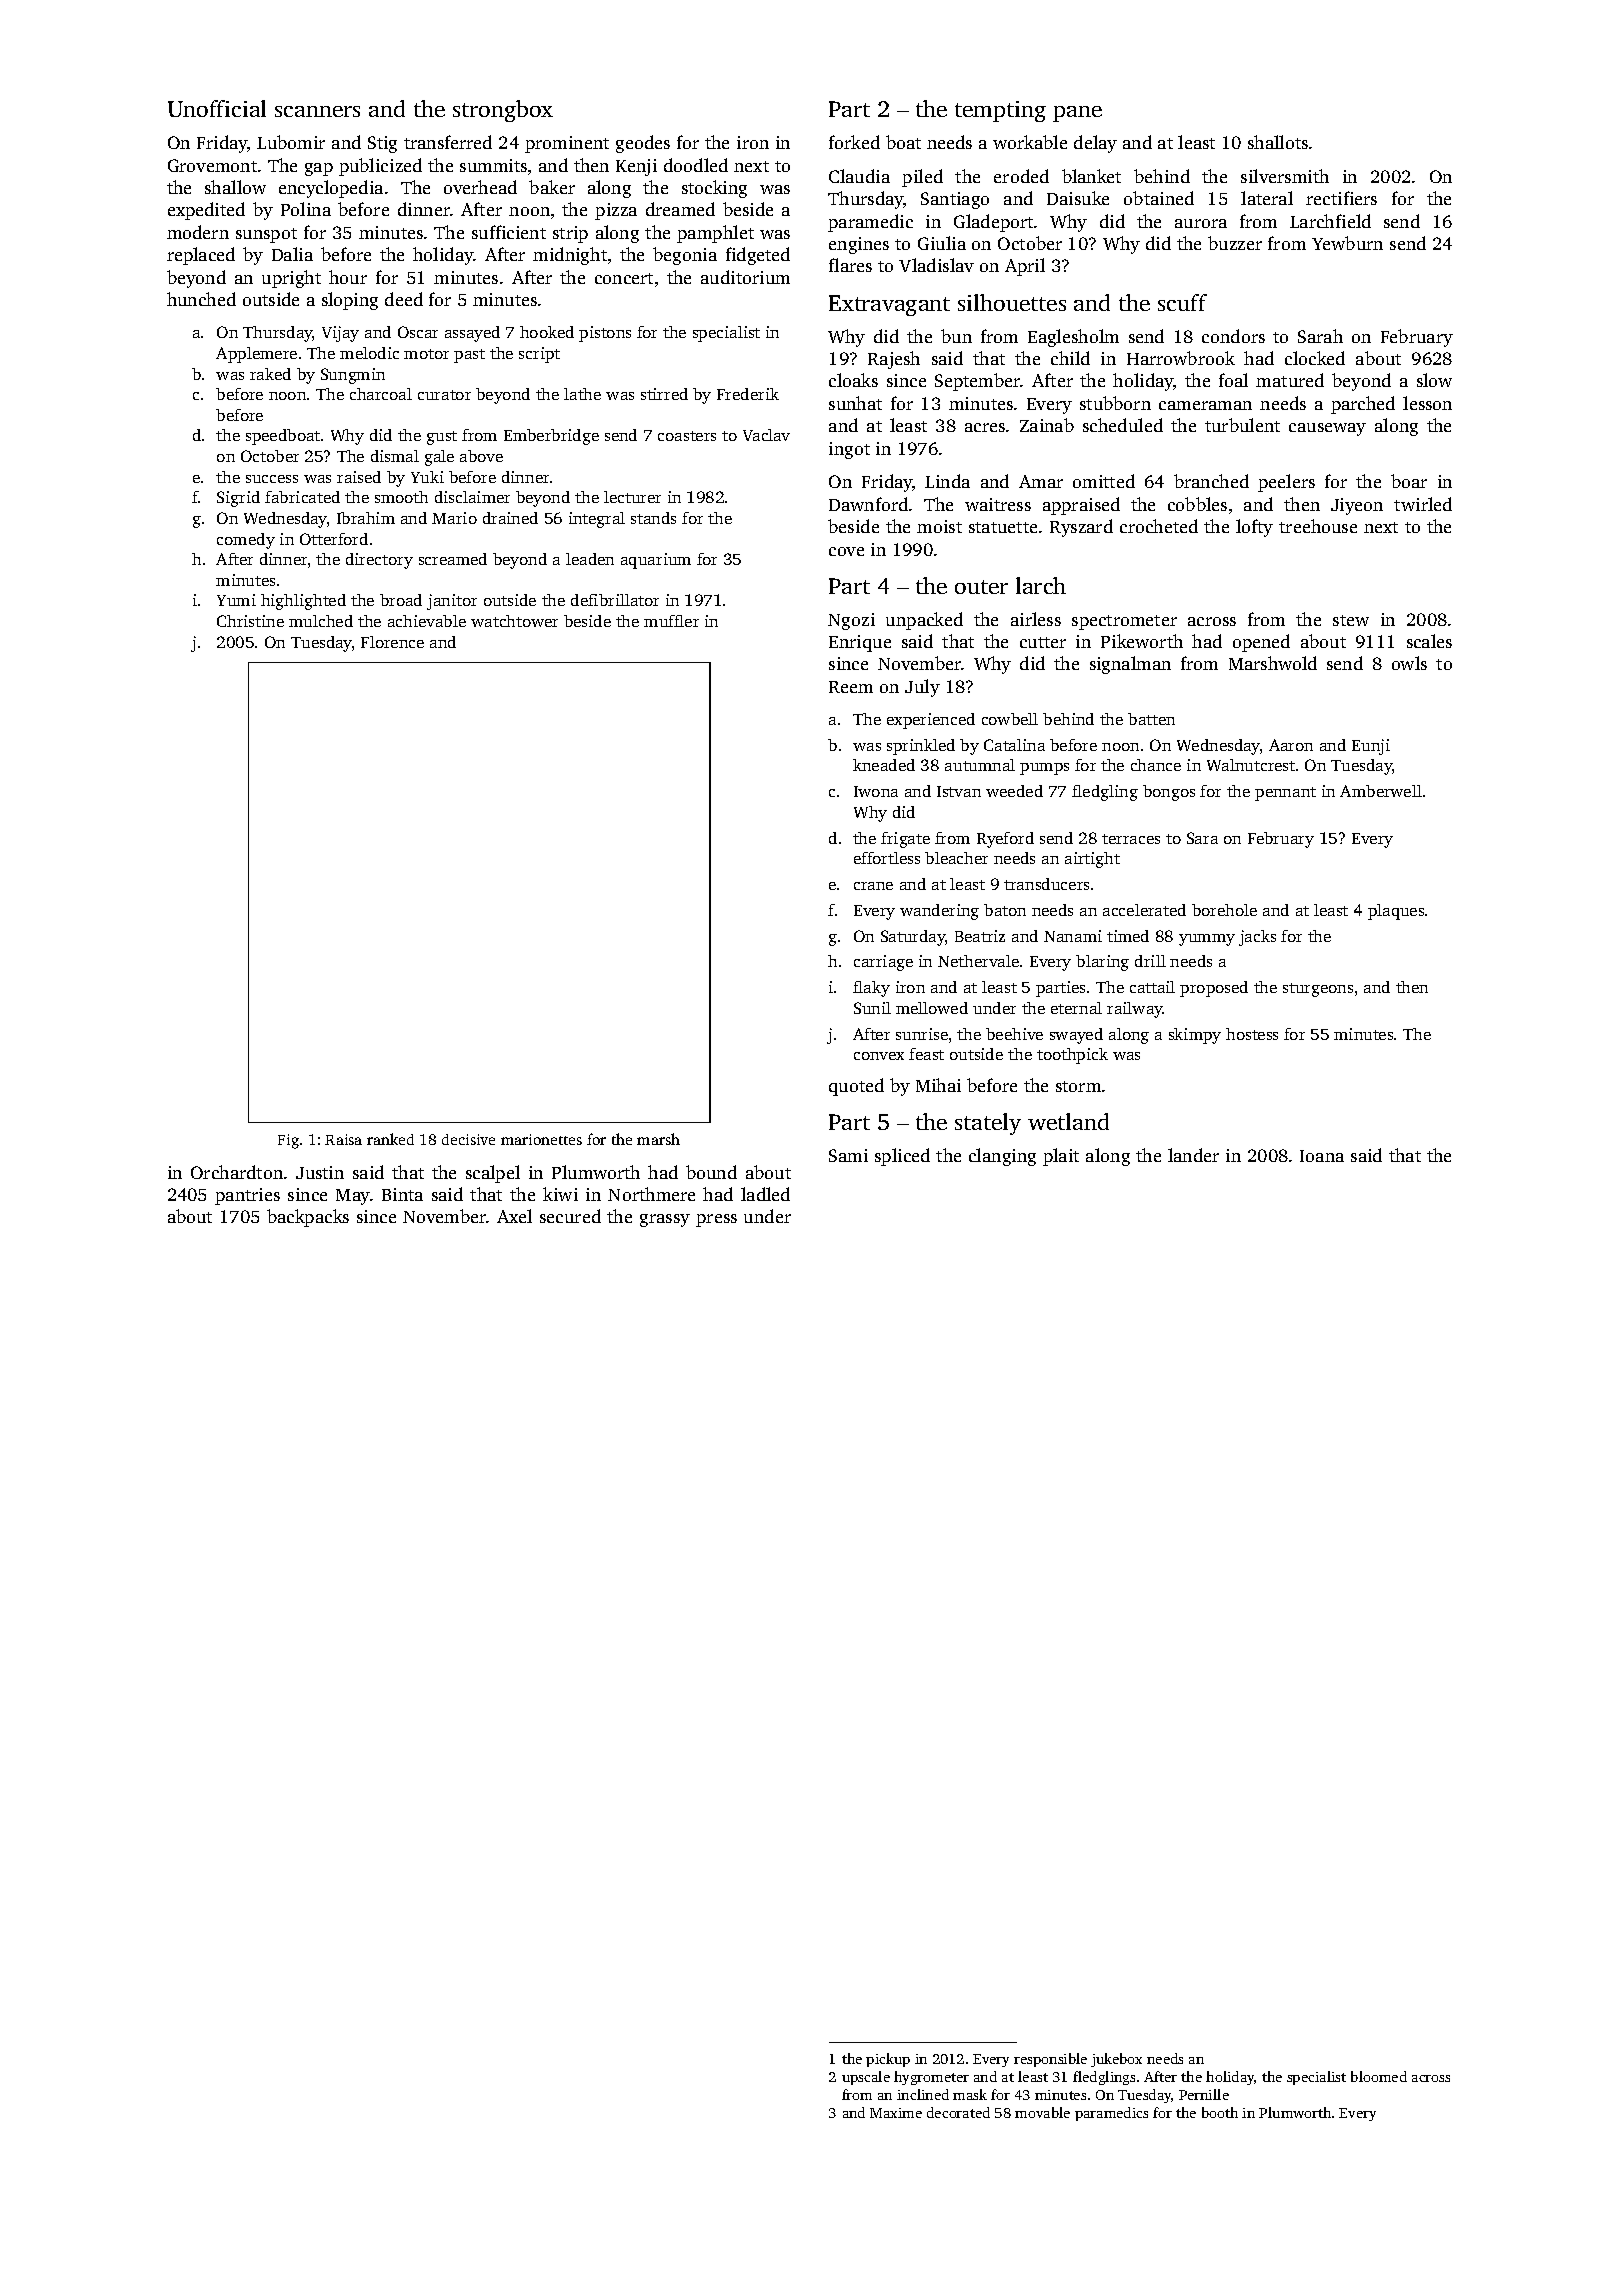  Describe the element at coordinates (931, 721) in the screenshot. I see `experienced` at that location.
